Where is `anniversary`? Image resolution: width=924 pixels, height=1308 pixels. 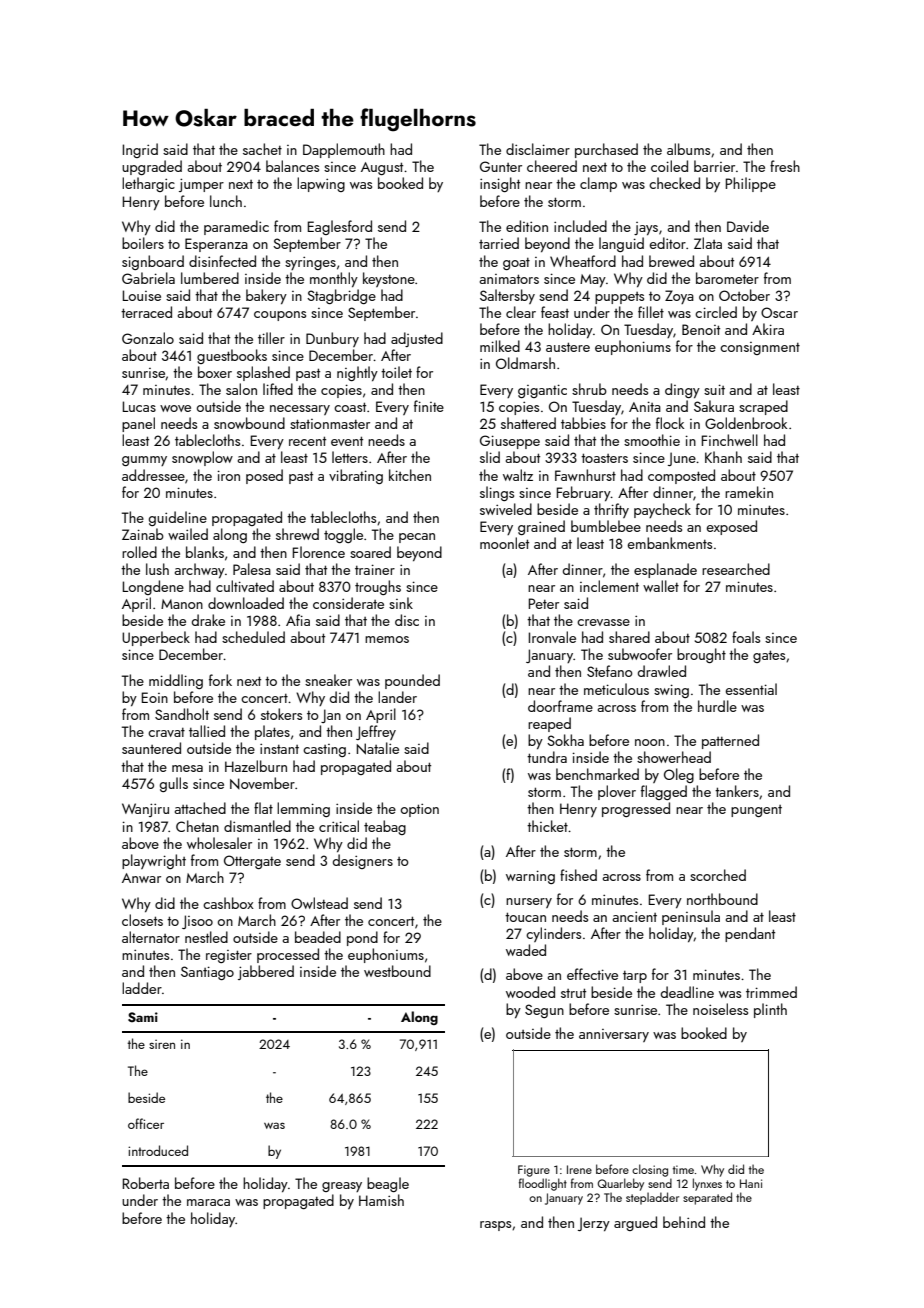
anniversary is located at coordinates (614, 1035).
